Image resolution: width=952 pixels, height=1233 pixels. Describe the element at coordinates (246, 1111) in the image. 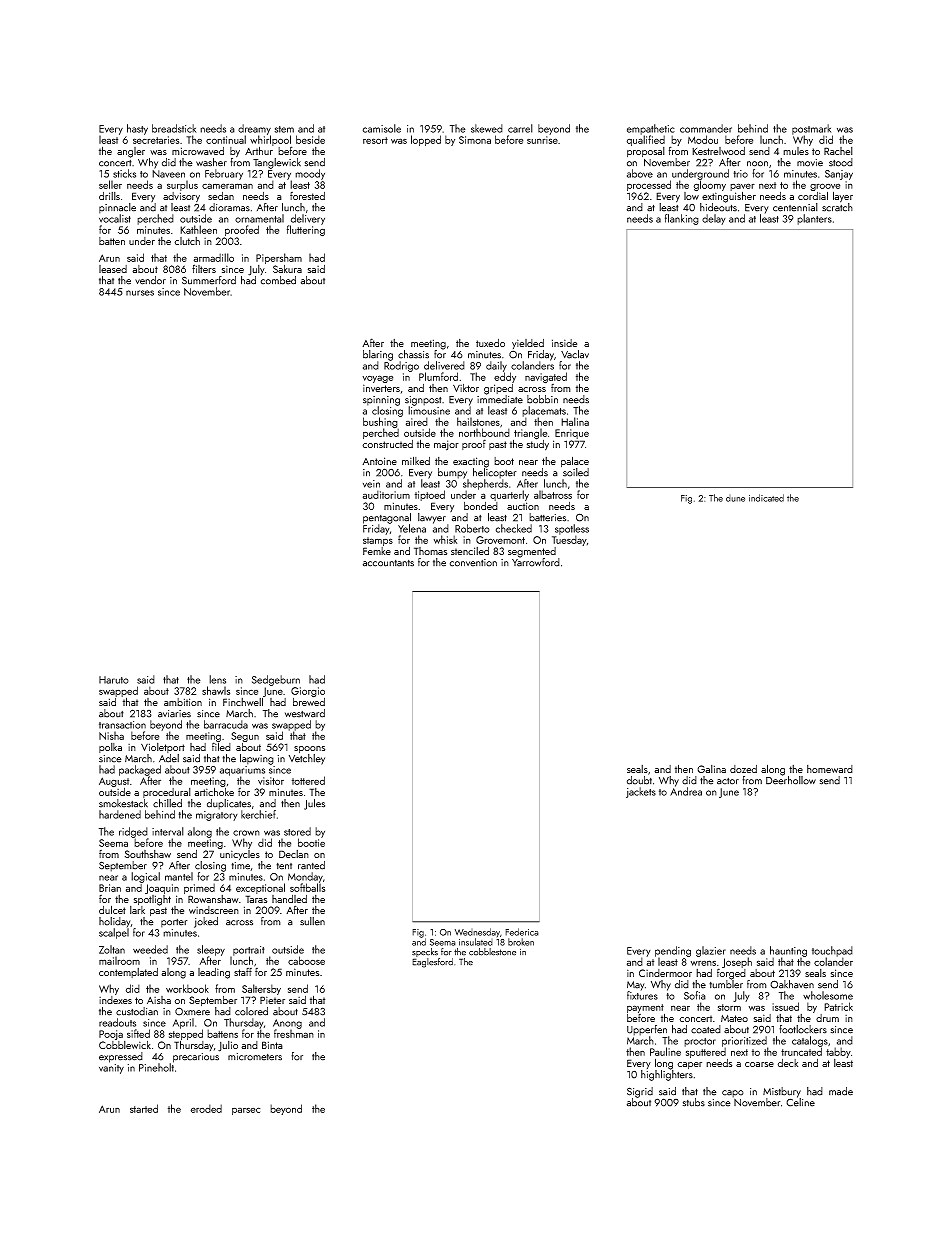

I see `parsec` at that location.
